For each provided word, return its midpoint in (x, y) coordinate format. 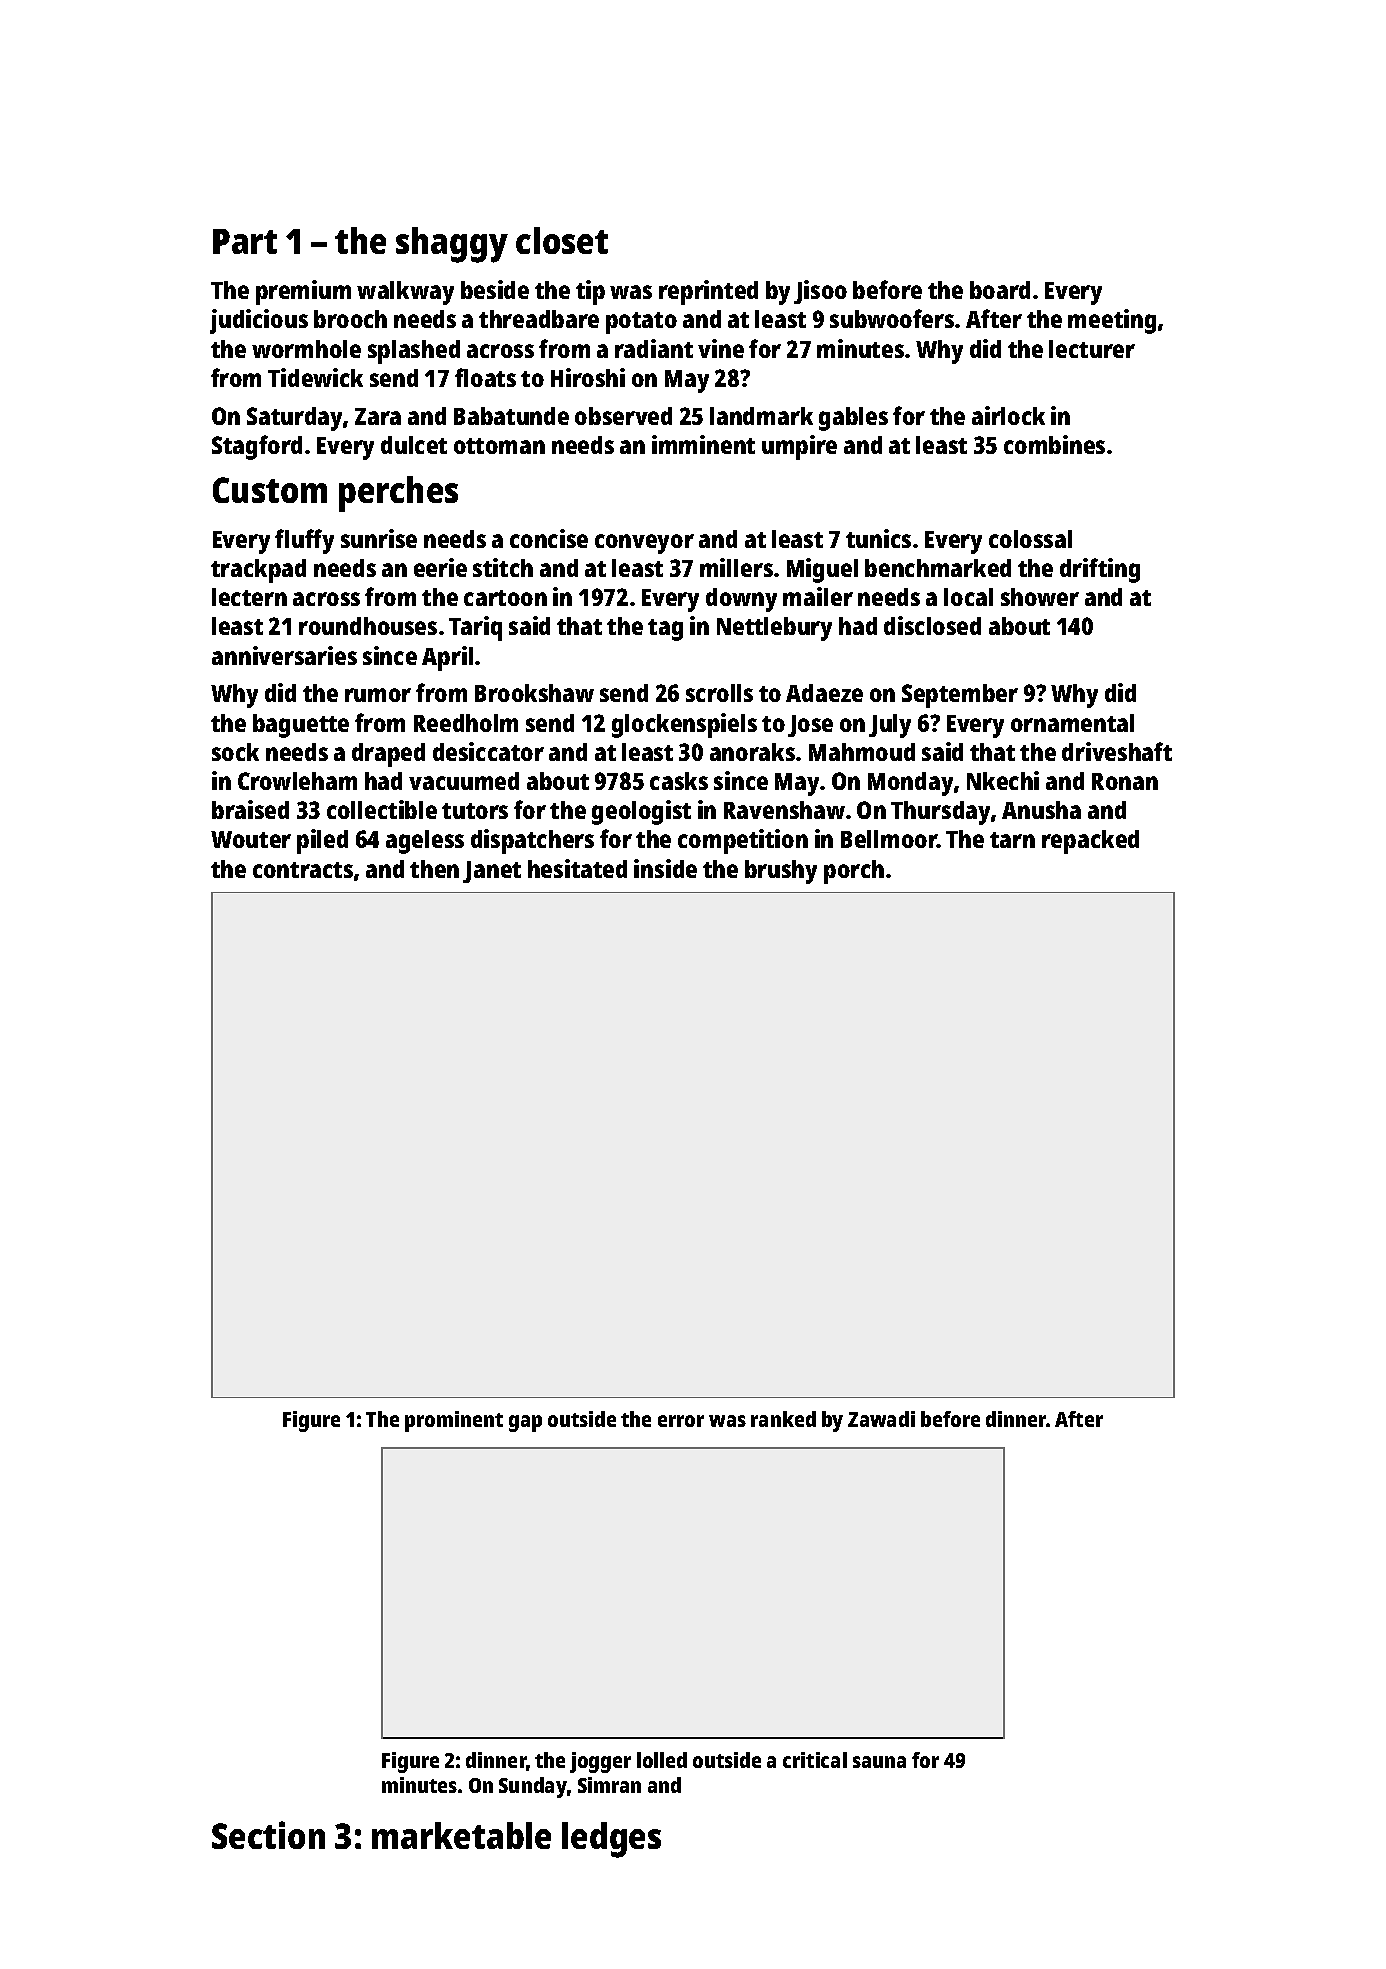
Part (245, 241)
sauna (879, 1762)
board (1000, 290)
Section (268, 1835)
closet (562, 240)
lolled (662, 1760)
